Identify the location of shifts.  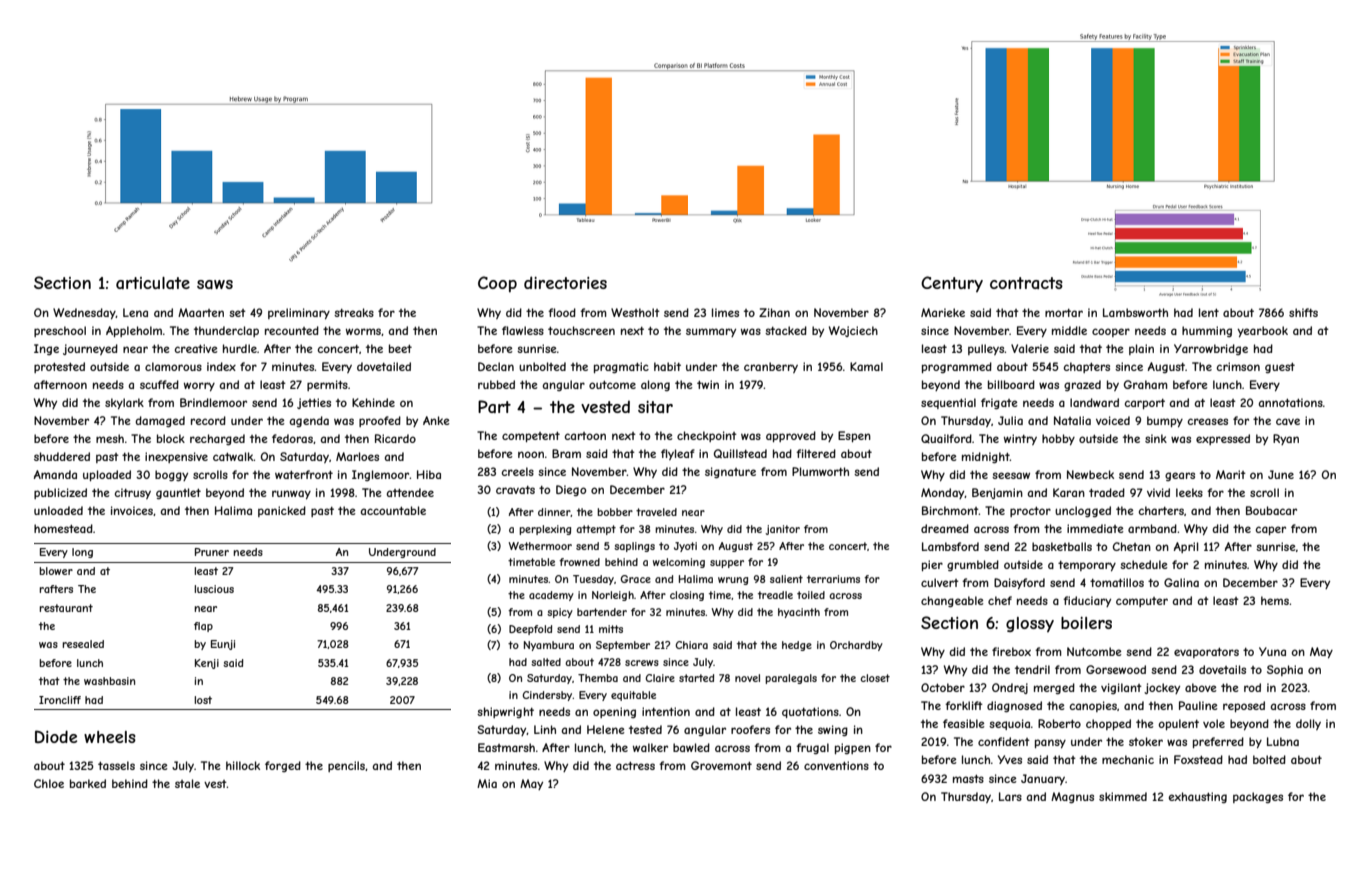
(1303, 312).
